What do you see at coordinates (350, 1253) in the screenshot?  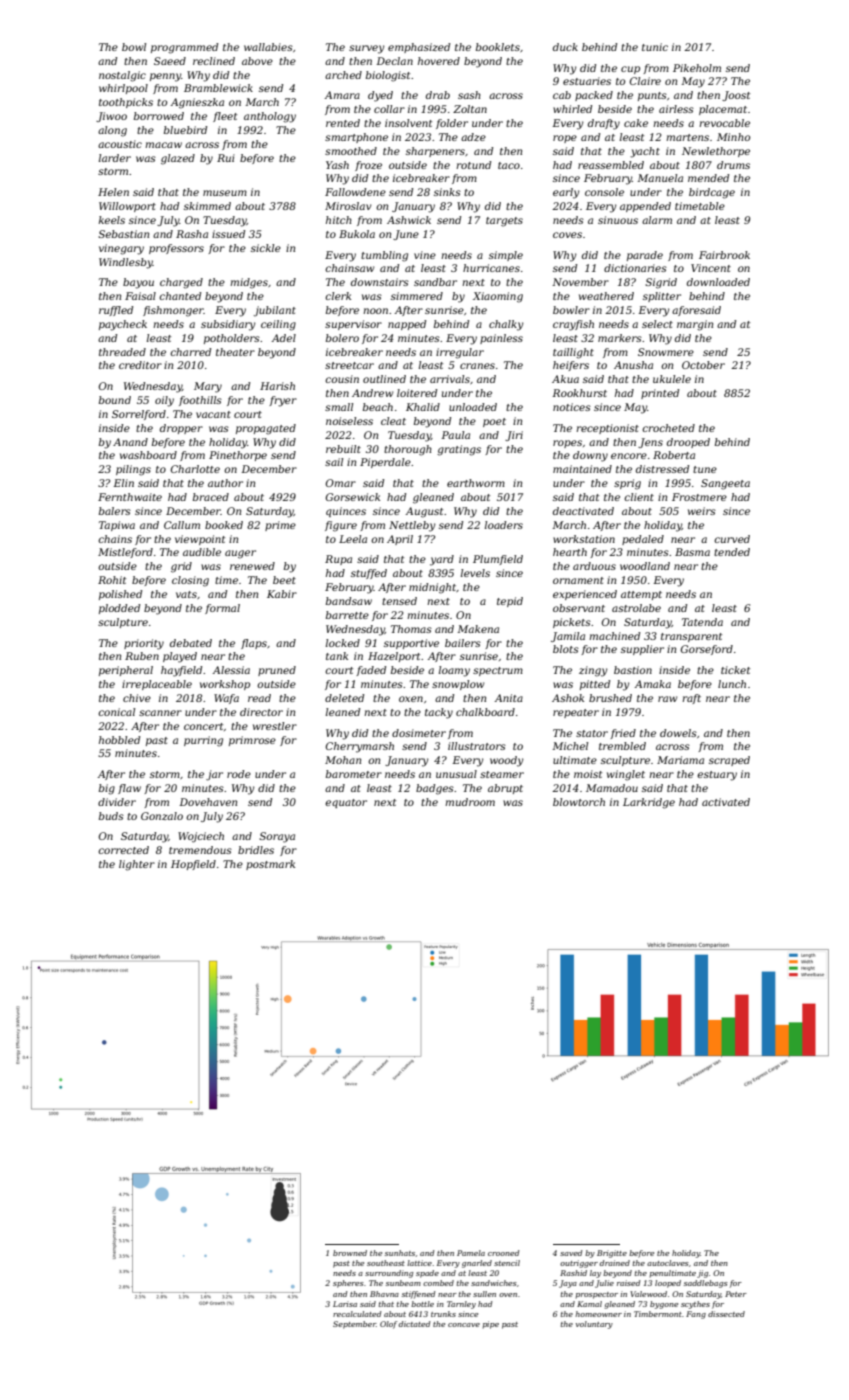 I see `browned` at bounding box center [350, 1253].
